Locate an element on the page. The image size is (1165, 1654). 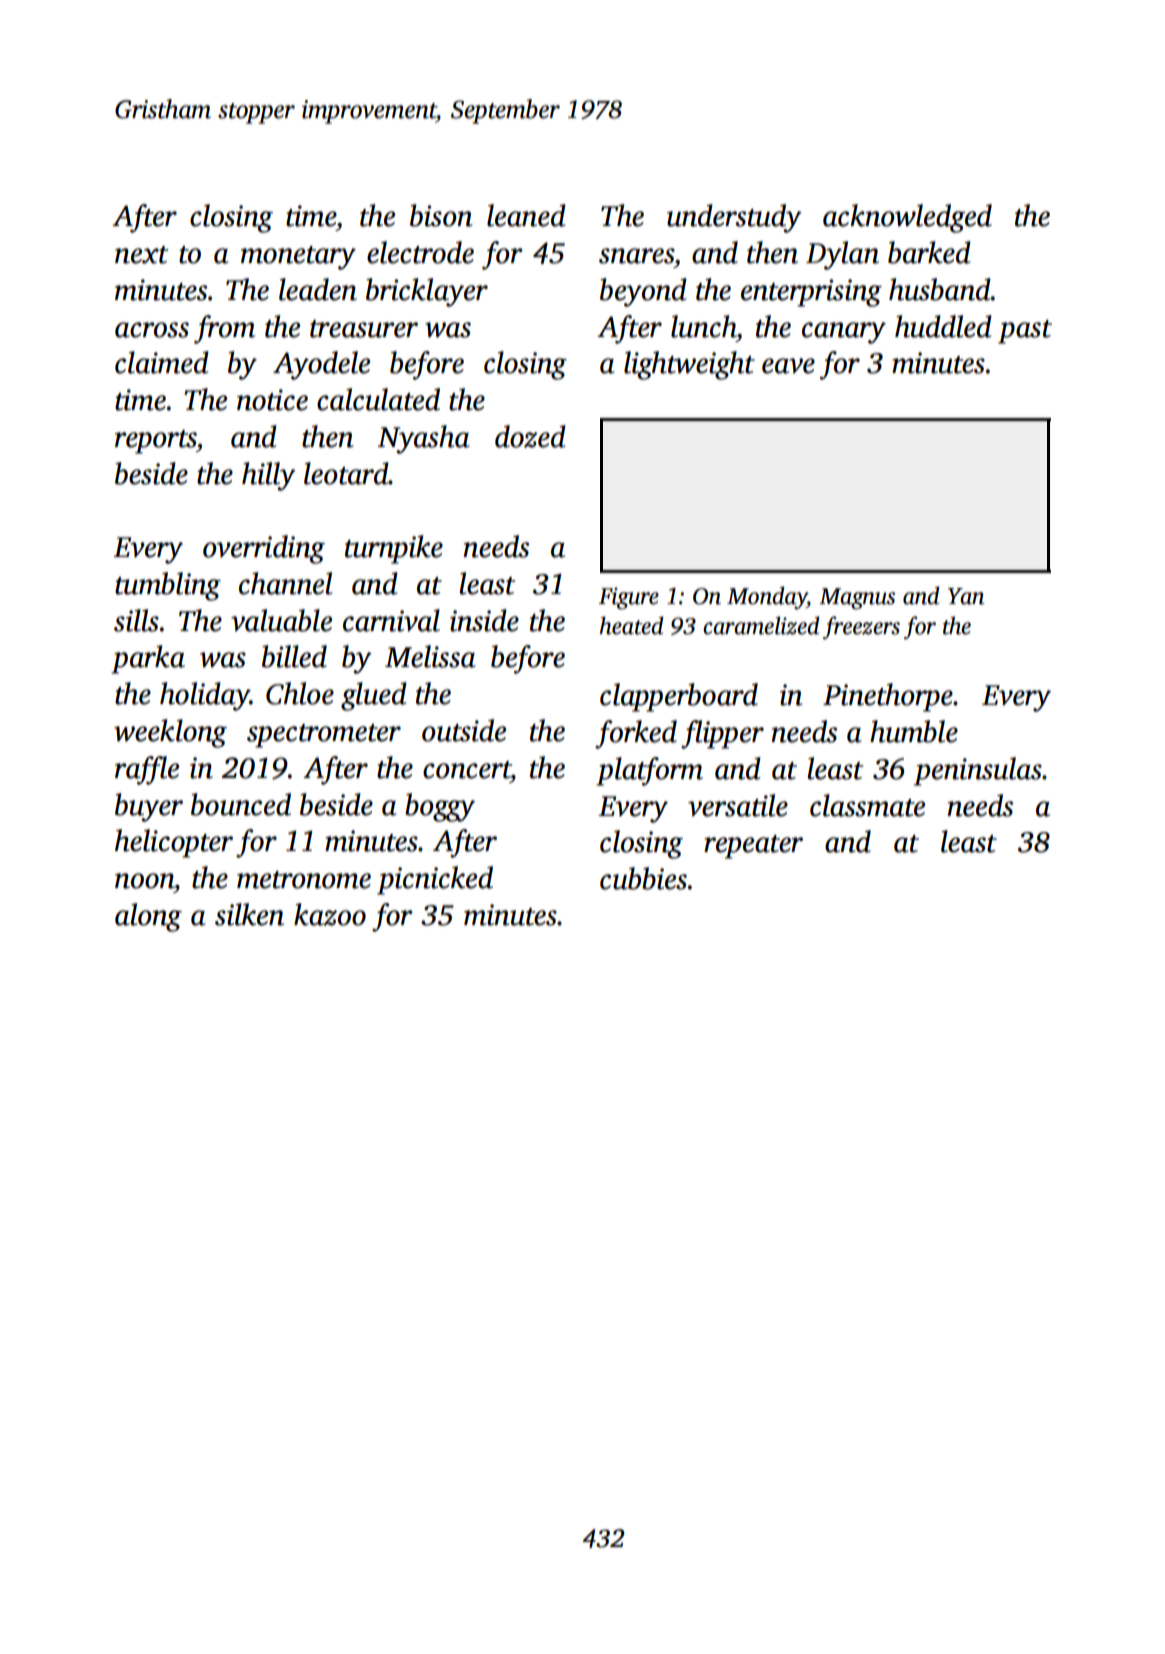
humble is located at coordinates (914, 731).
